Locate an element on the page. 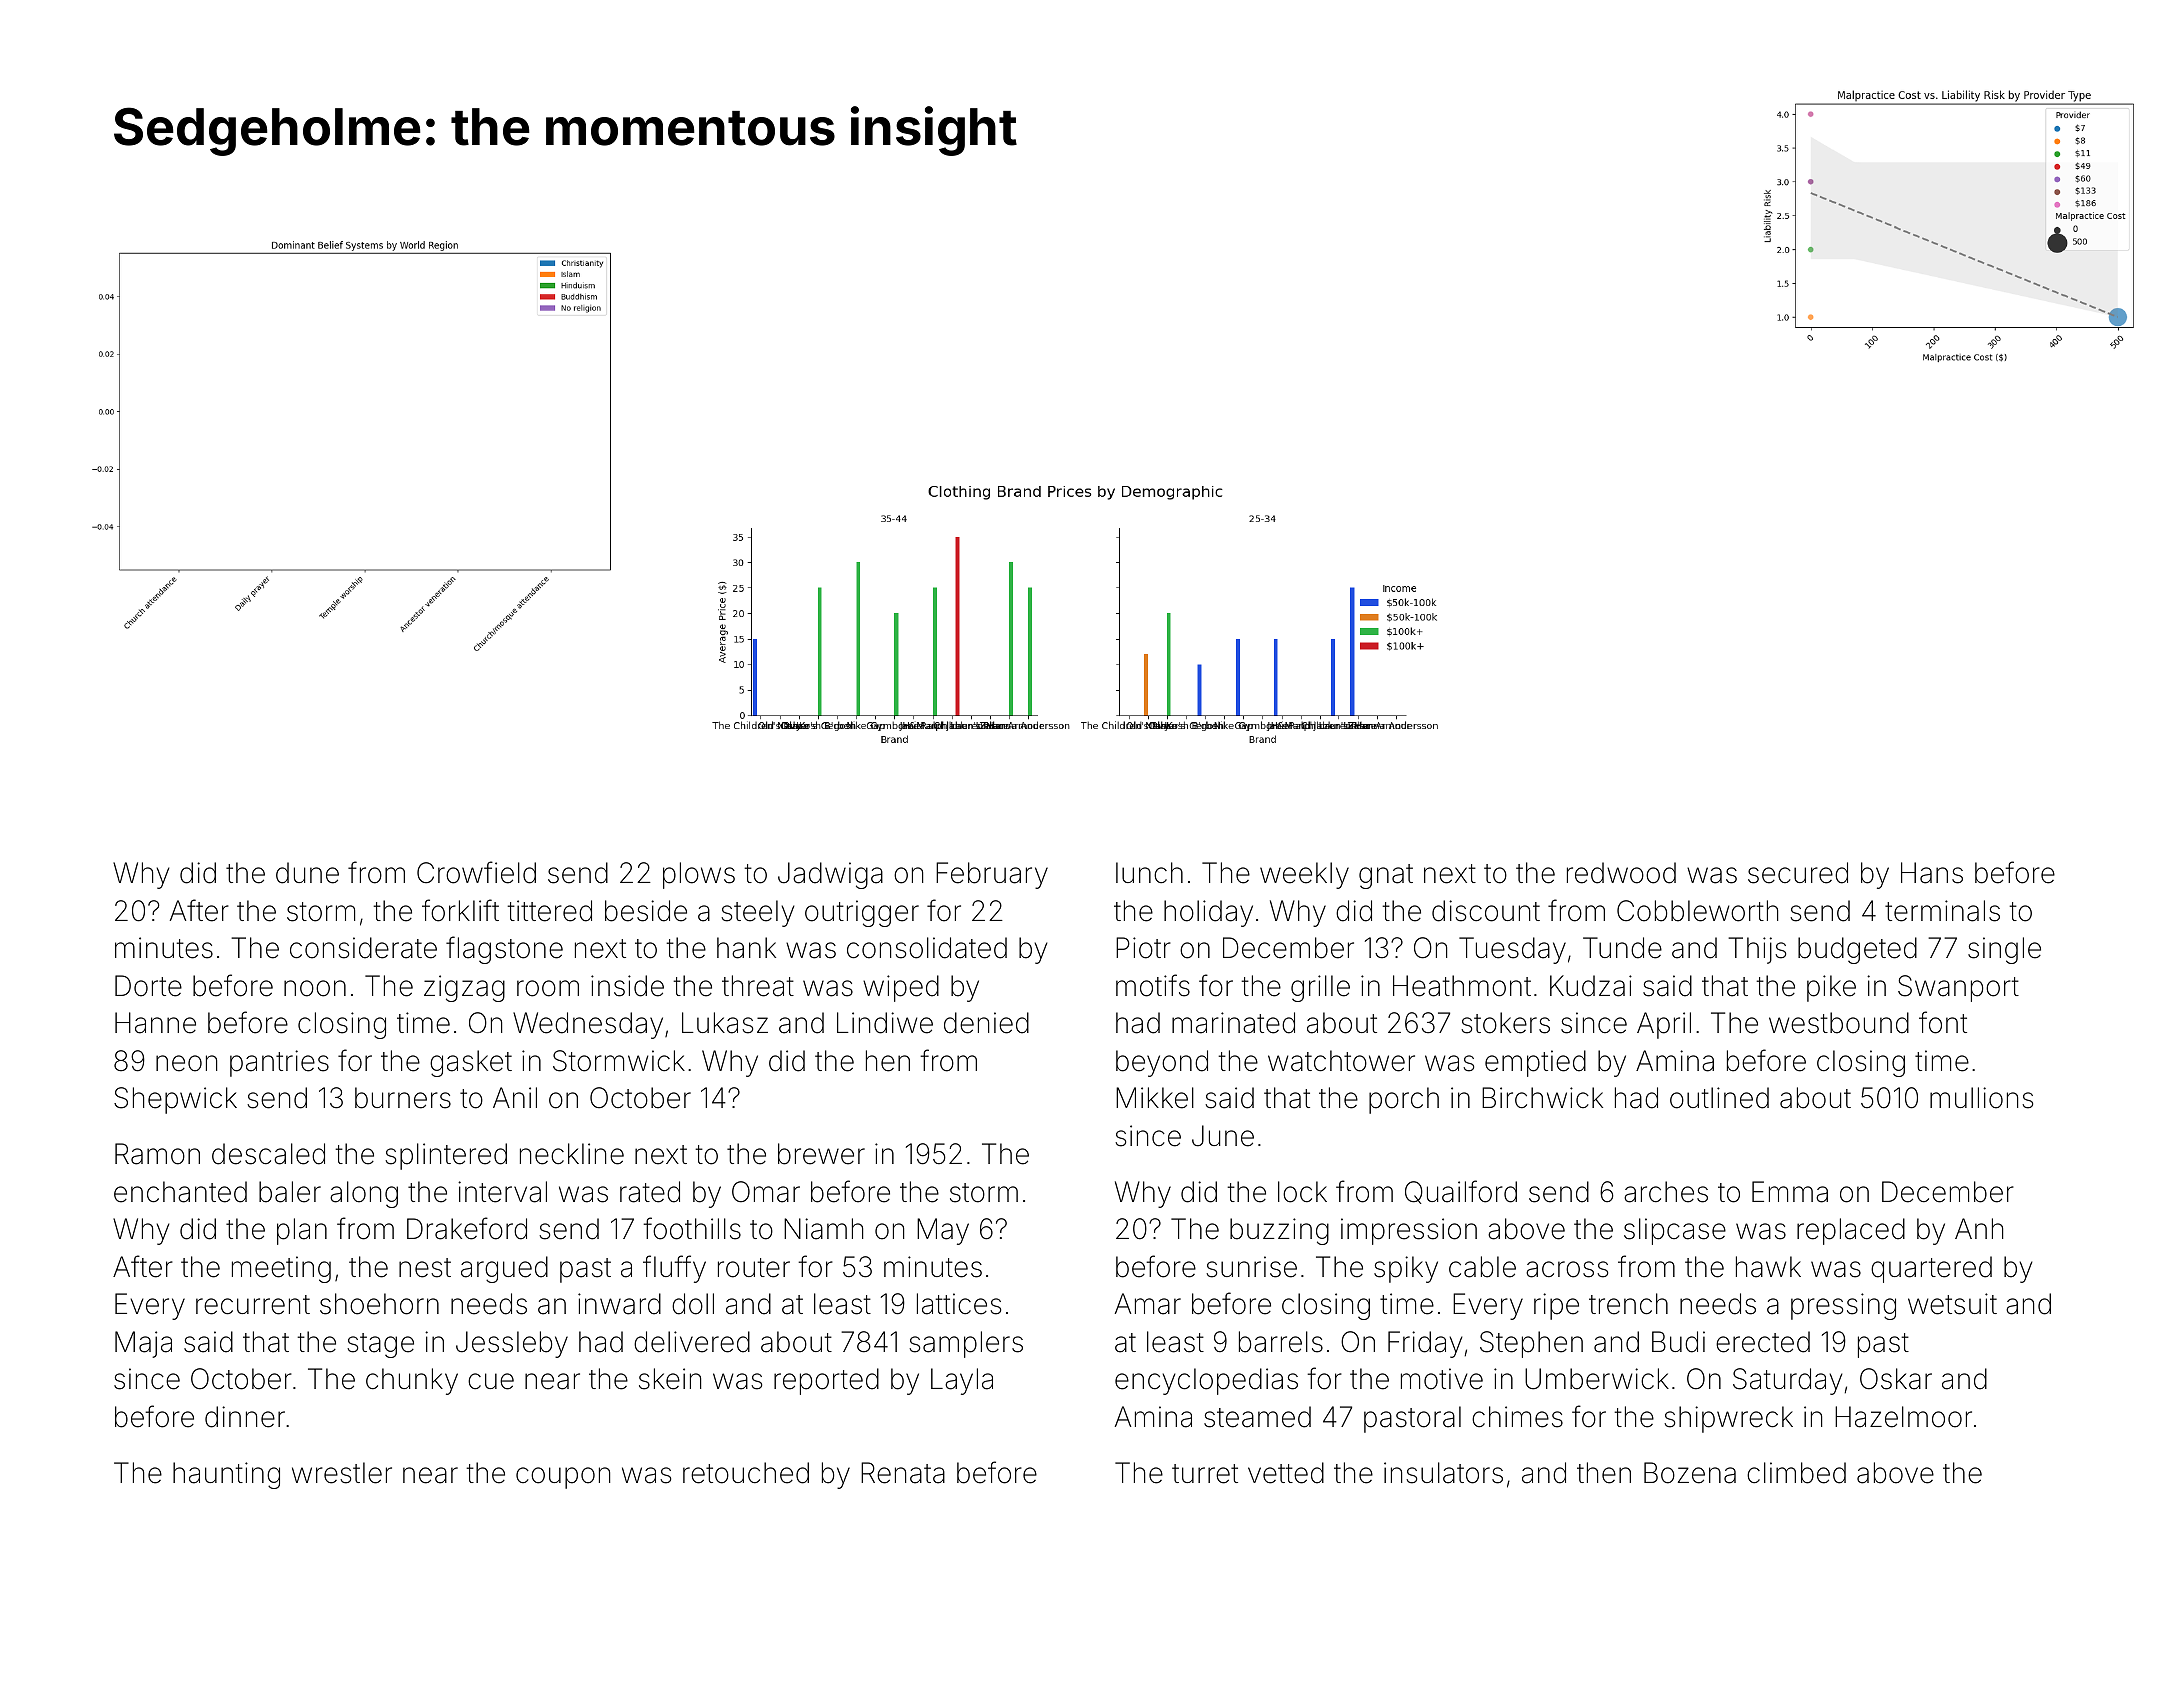 The image size is (2178, 1683). Swanport is located at coordinates (1958, 988).
